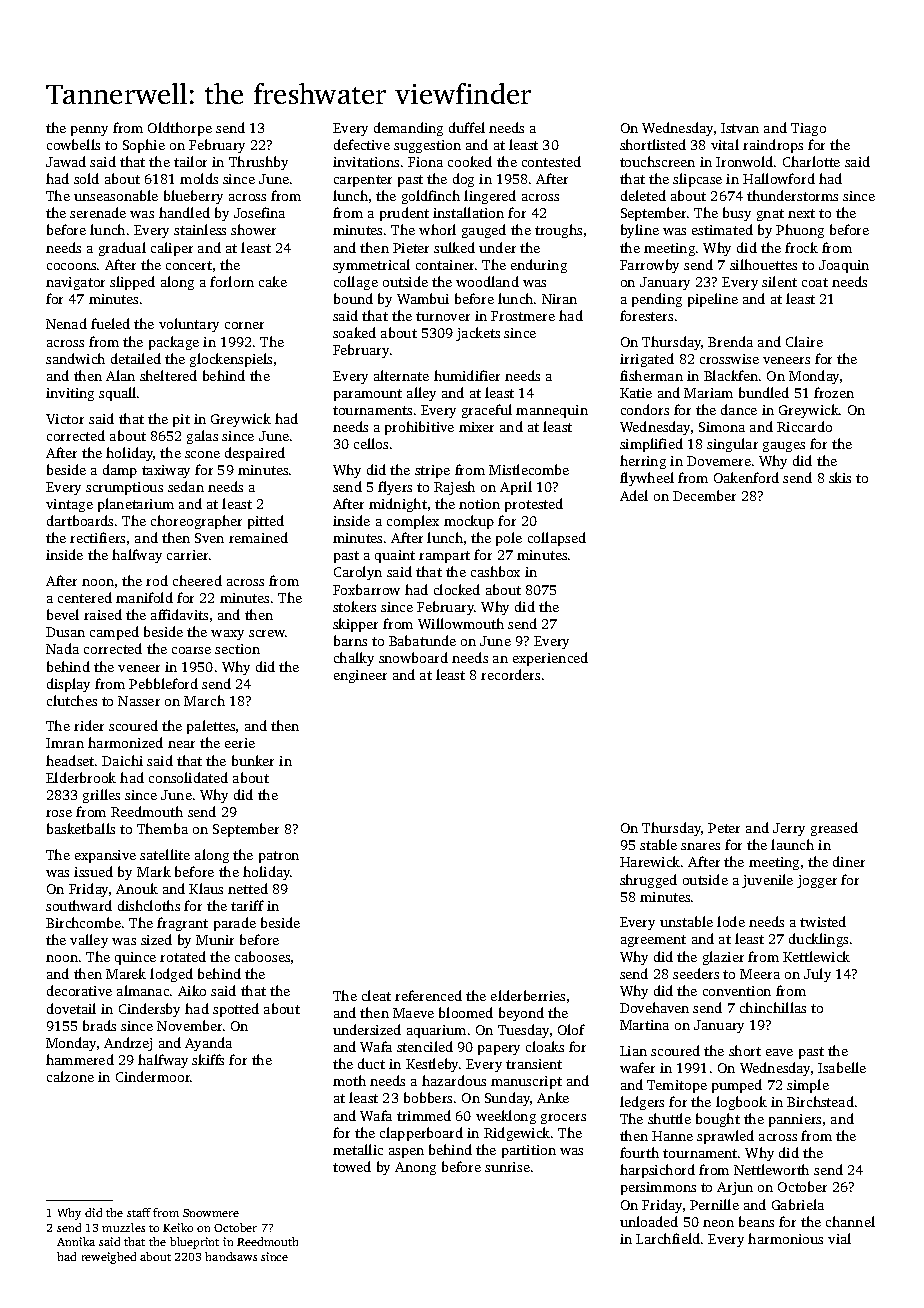  Describe the element at coordinates (197, 580) in the document. I see `cheered` at that location.
